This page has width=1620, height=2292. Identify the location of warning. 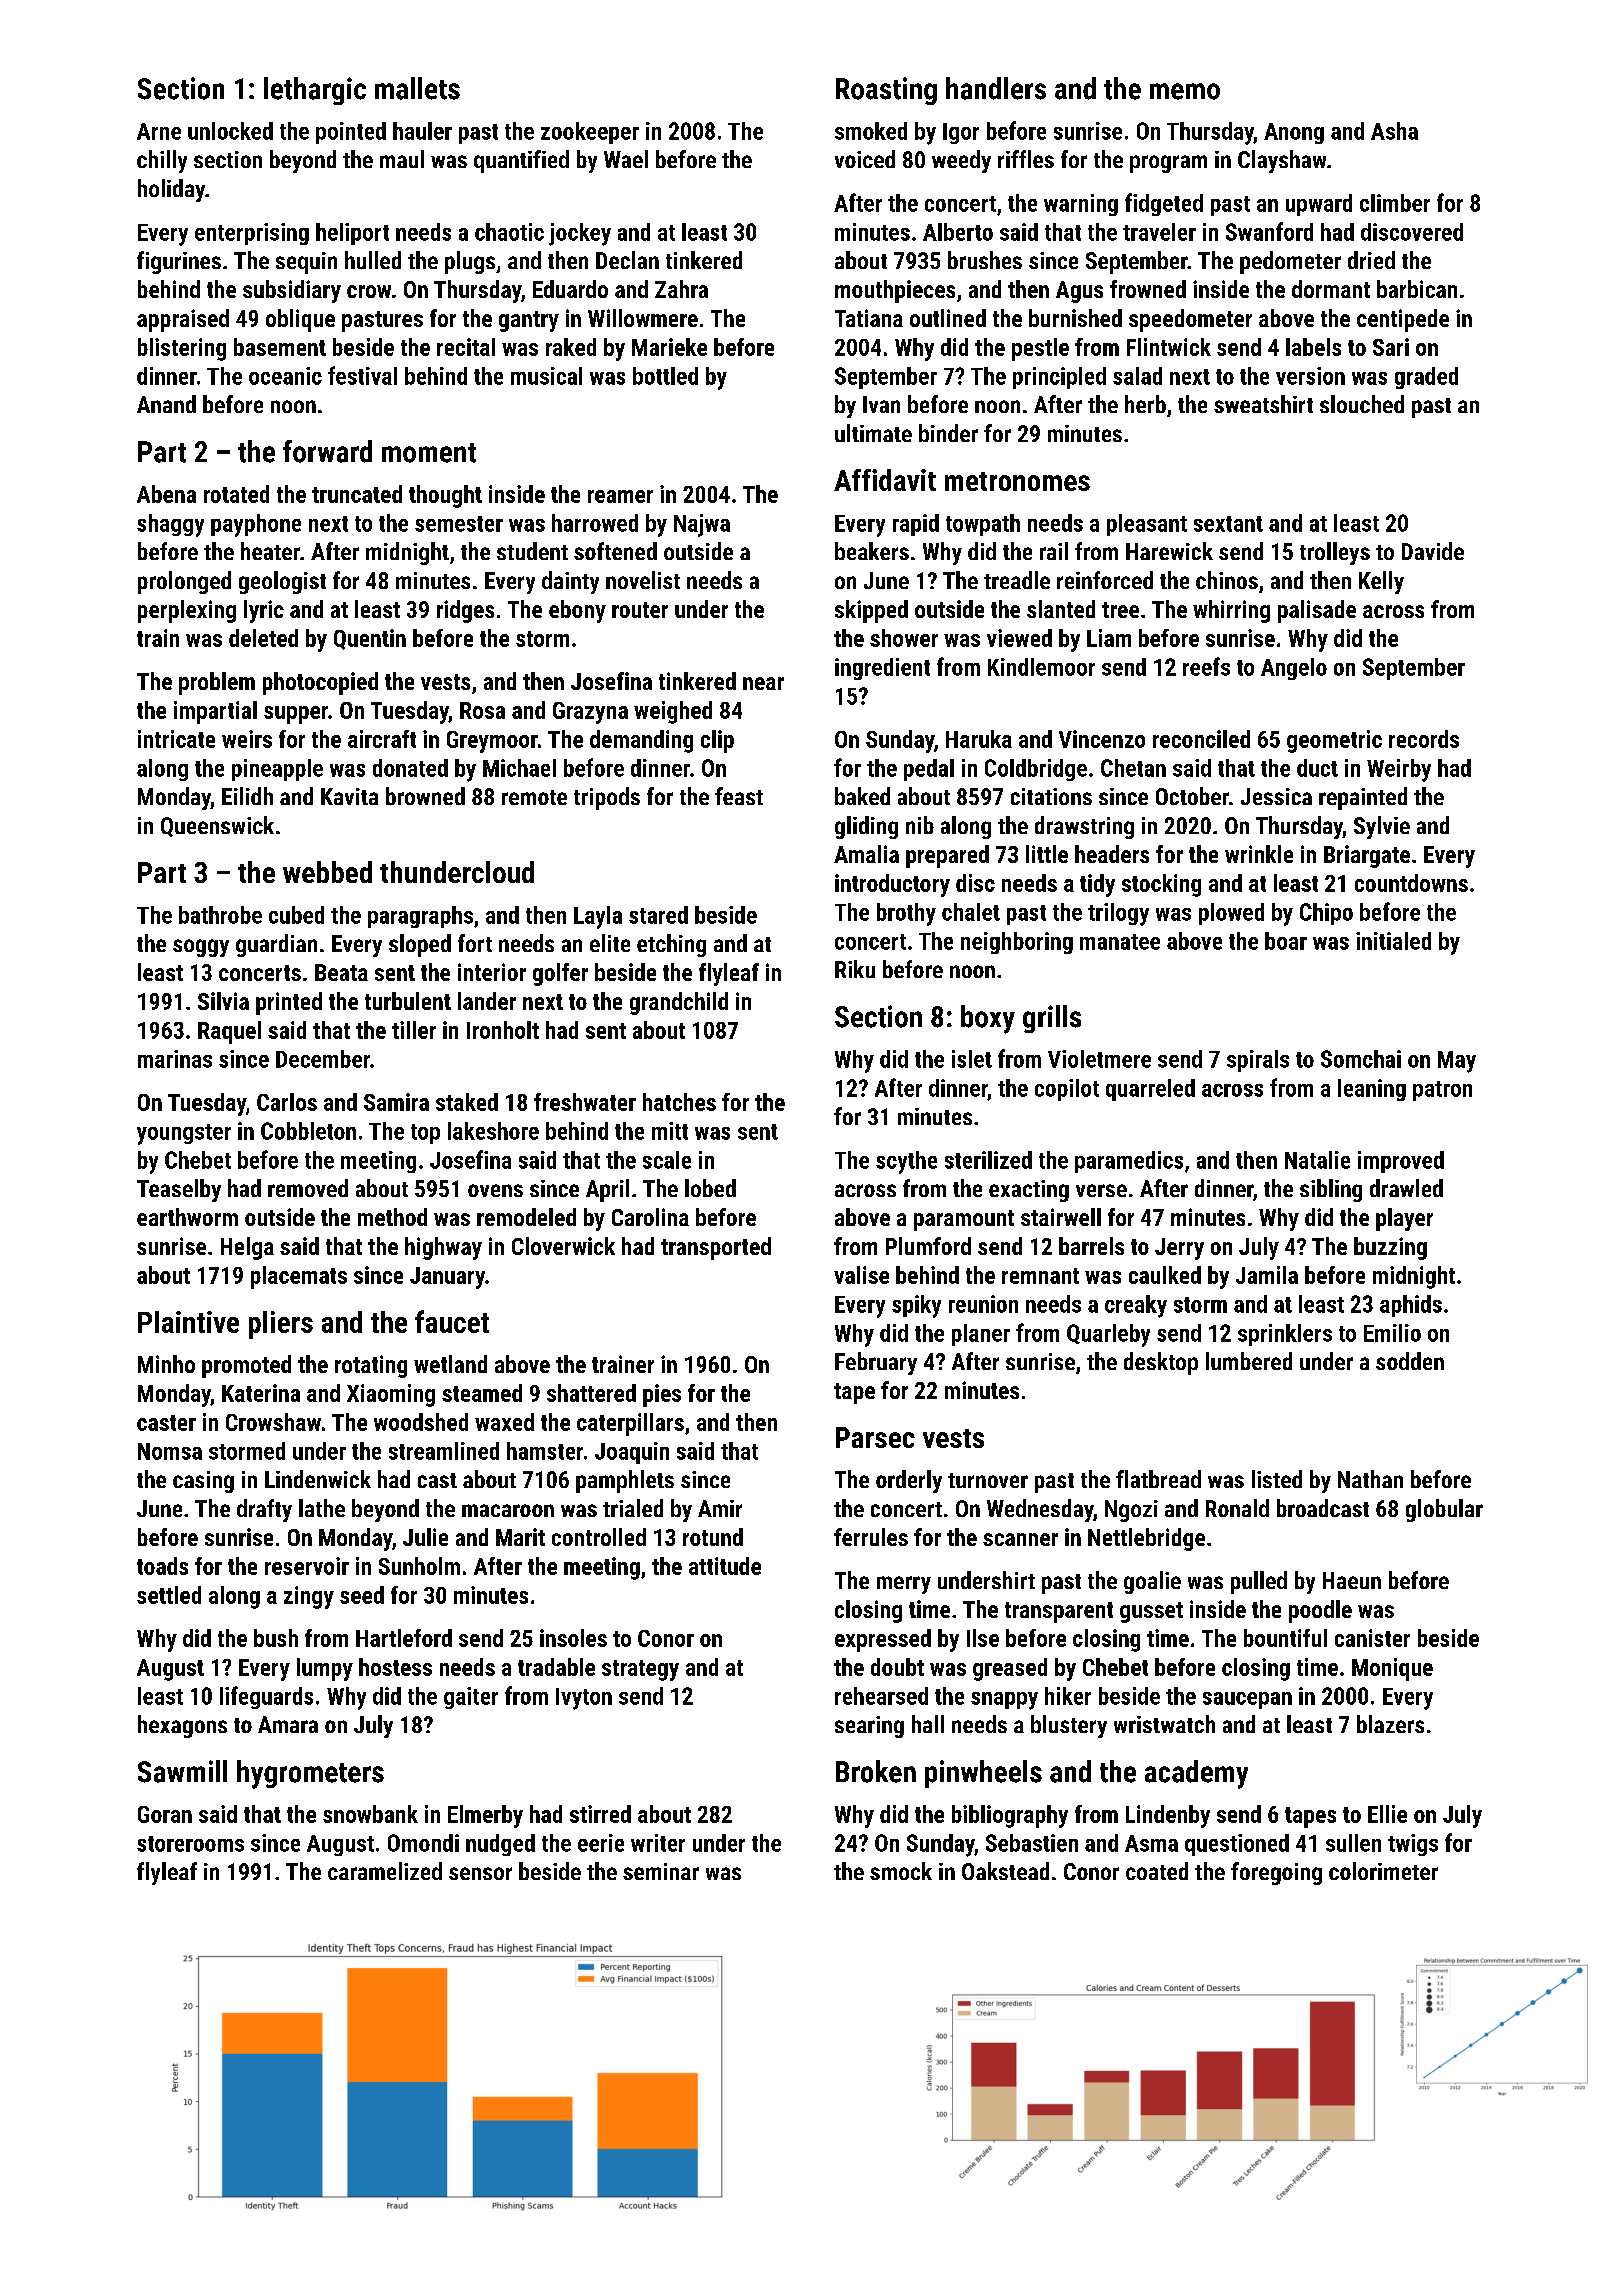
(1081, 205).
